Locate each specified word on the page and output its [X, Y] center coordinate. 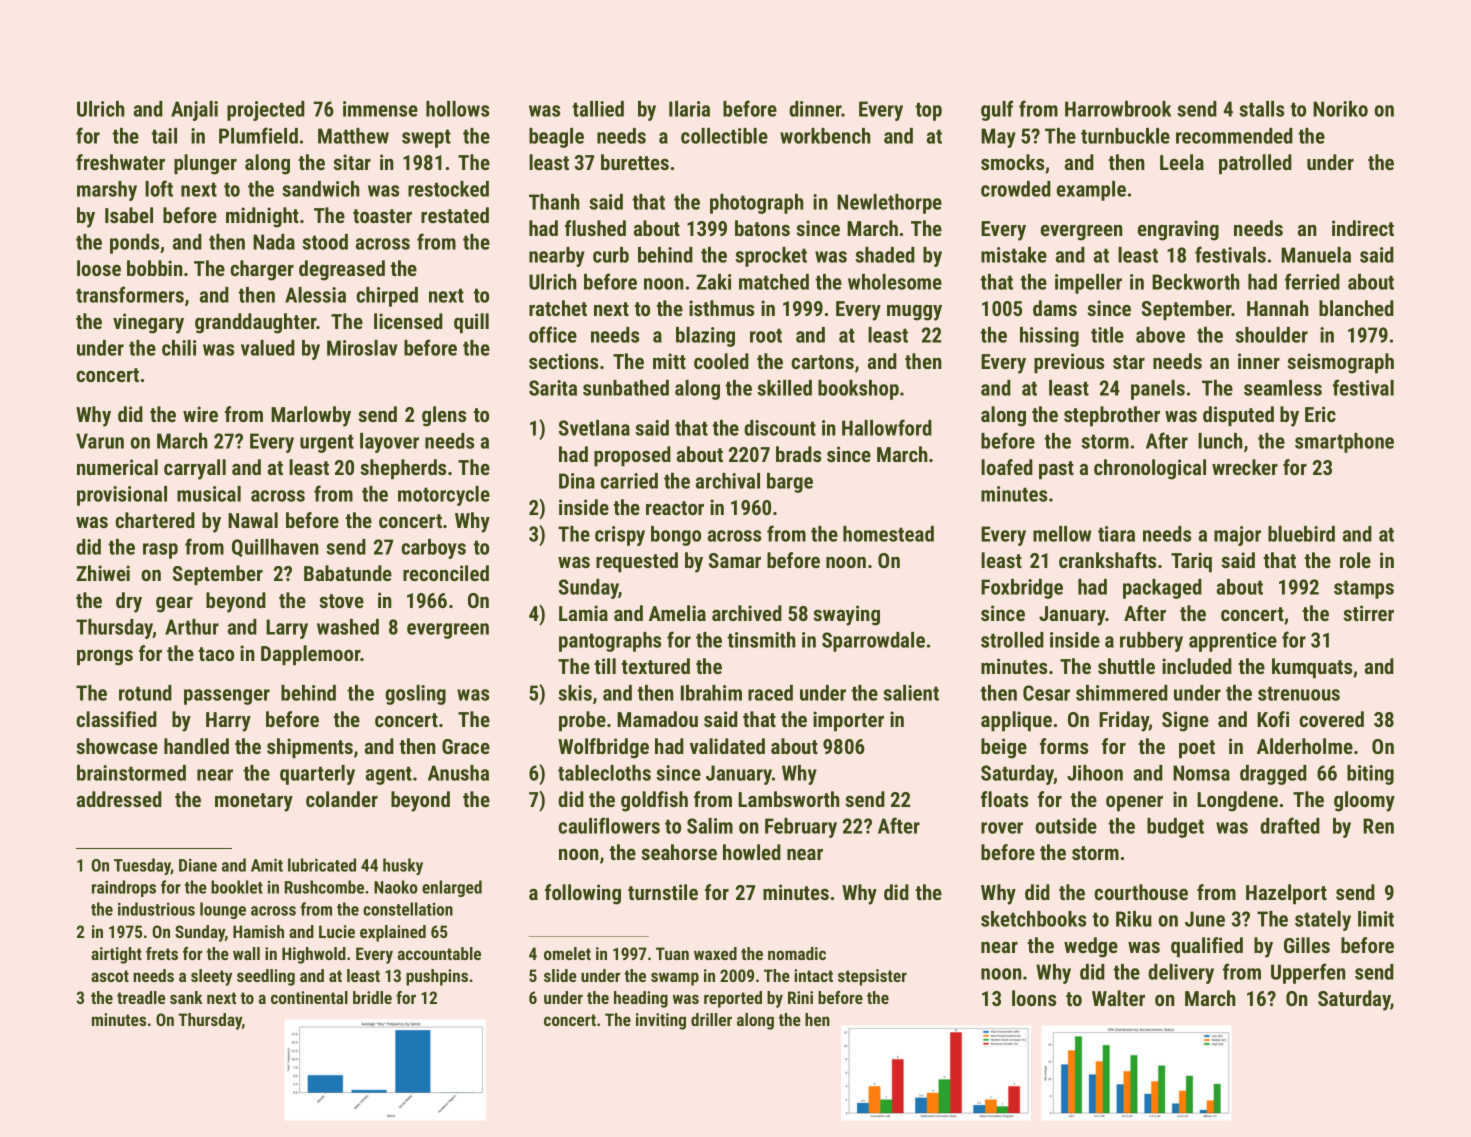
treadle [141, 997]
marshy [107, 191]
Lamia [583, 613]
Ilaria [689, 109]
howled [752, 852]
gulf [997, 110]
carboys [433, 549]
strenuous [1299, 693]
